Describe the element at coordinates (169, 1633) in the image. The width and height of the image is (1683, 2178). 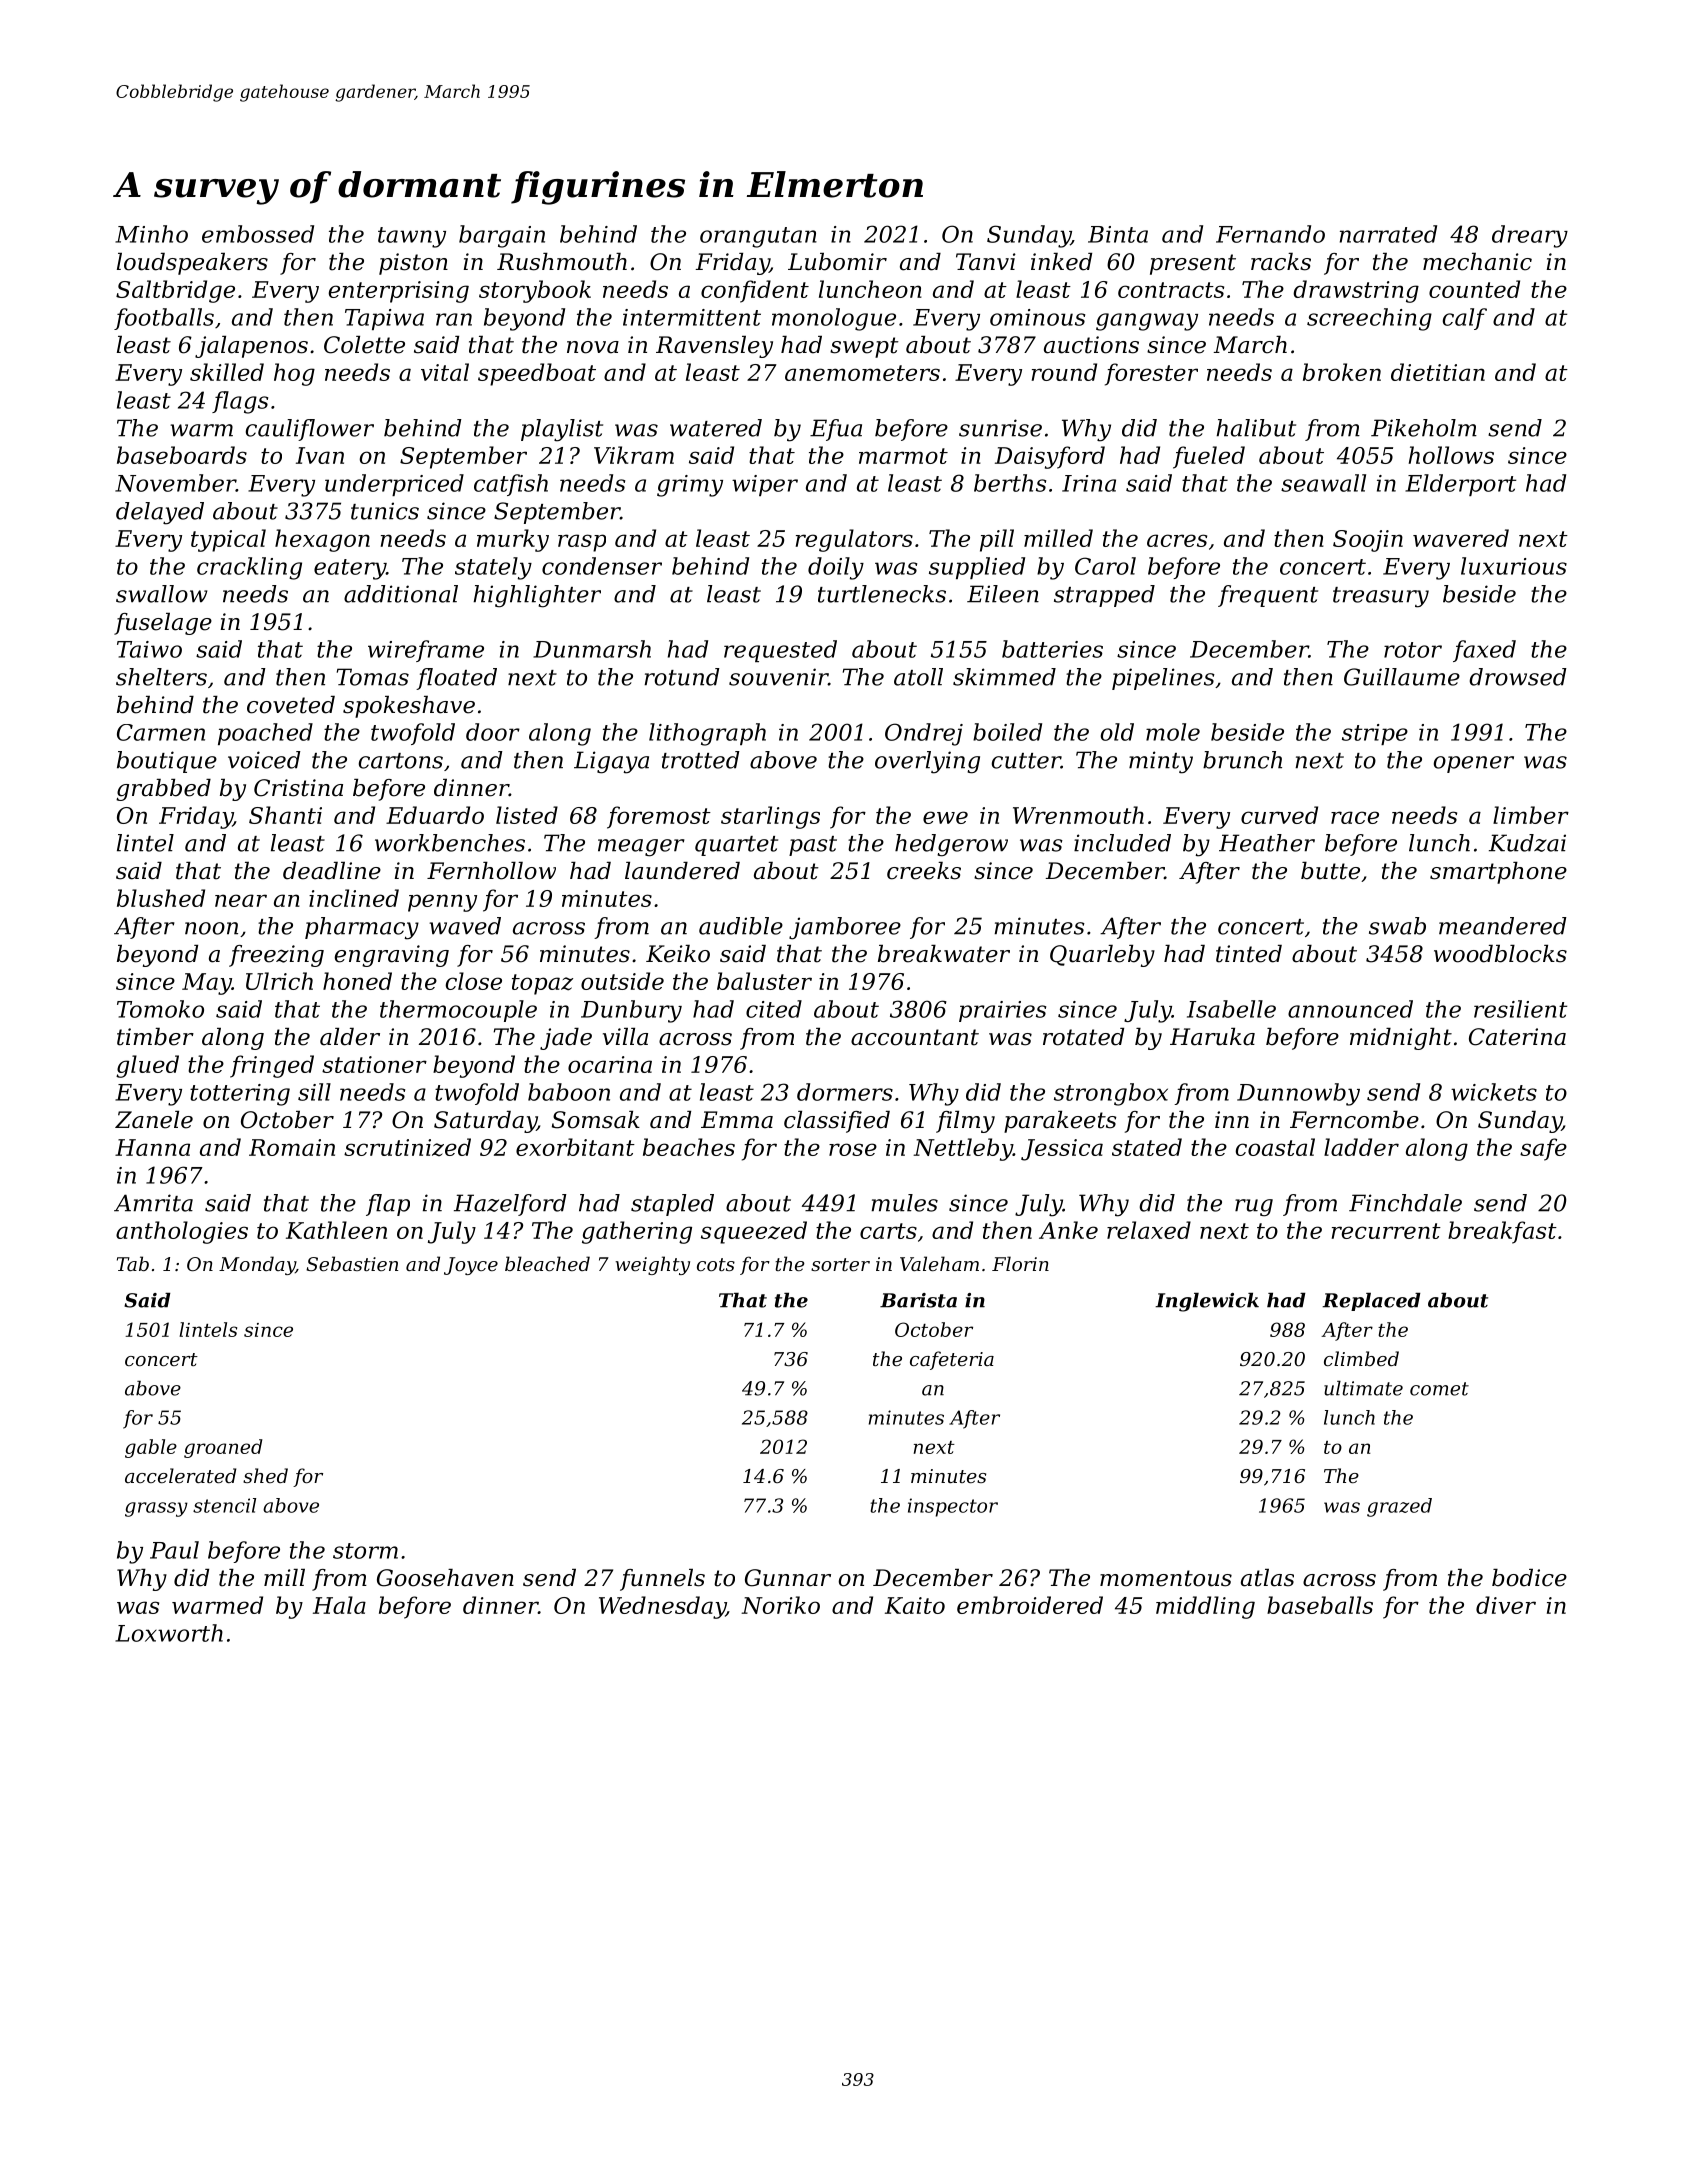
I see `Loxworth` at that location.
